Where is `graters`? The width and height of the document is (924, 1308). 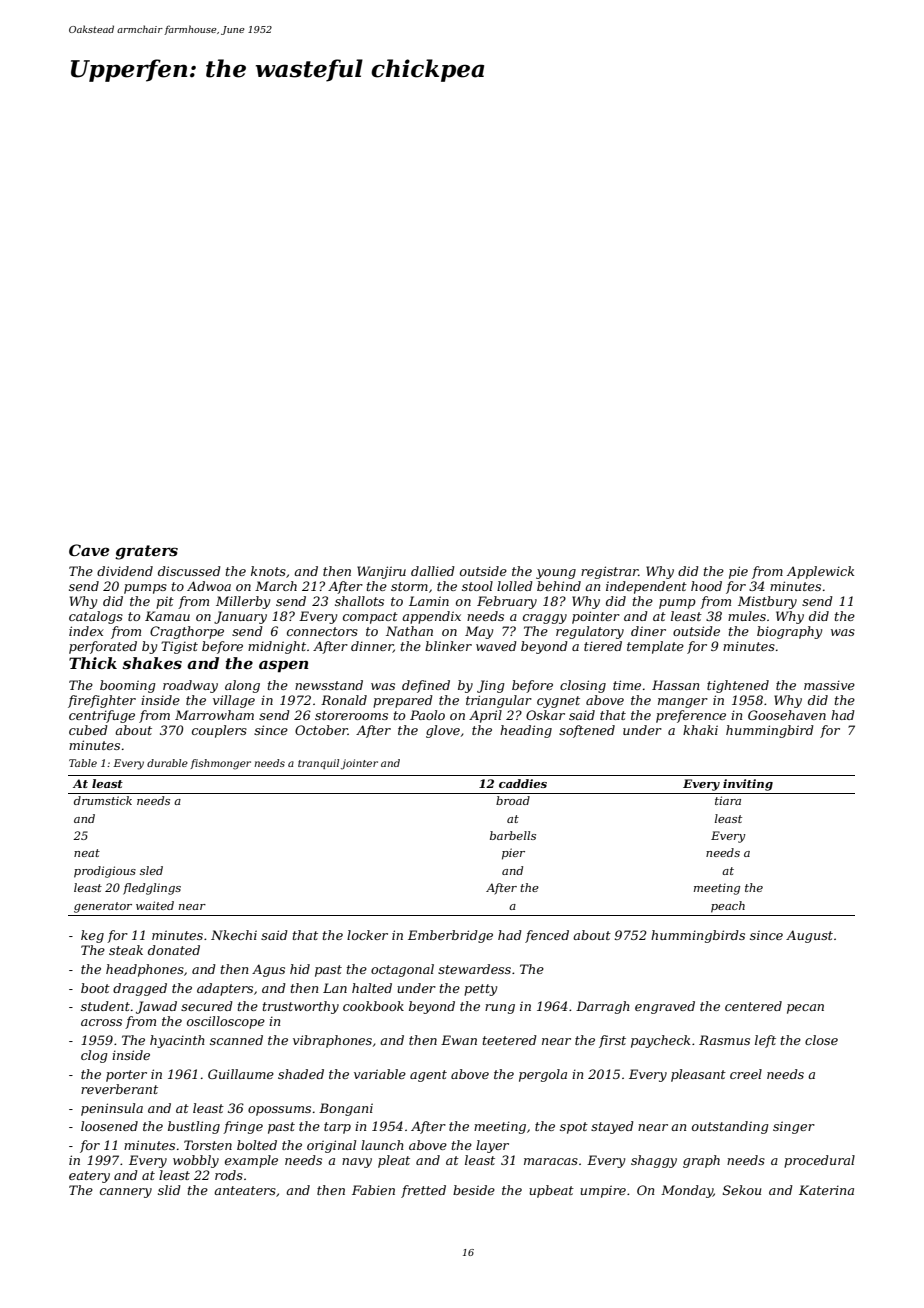 graters is located at coordinates (146, 552).
